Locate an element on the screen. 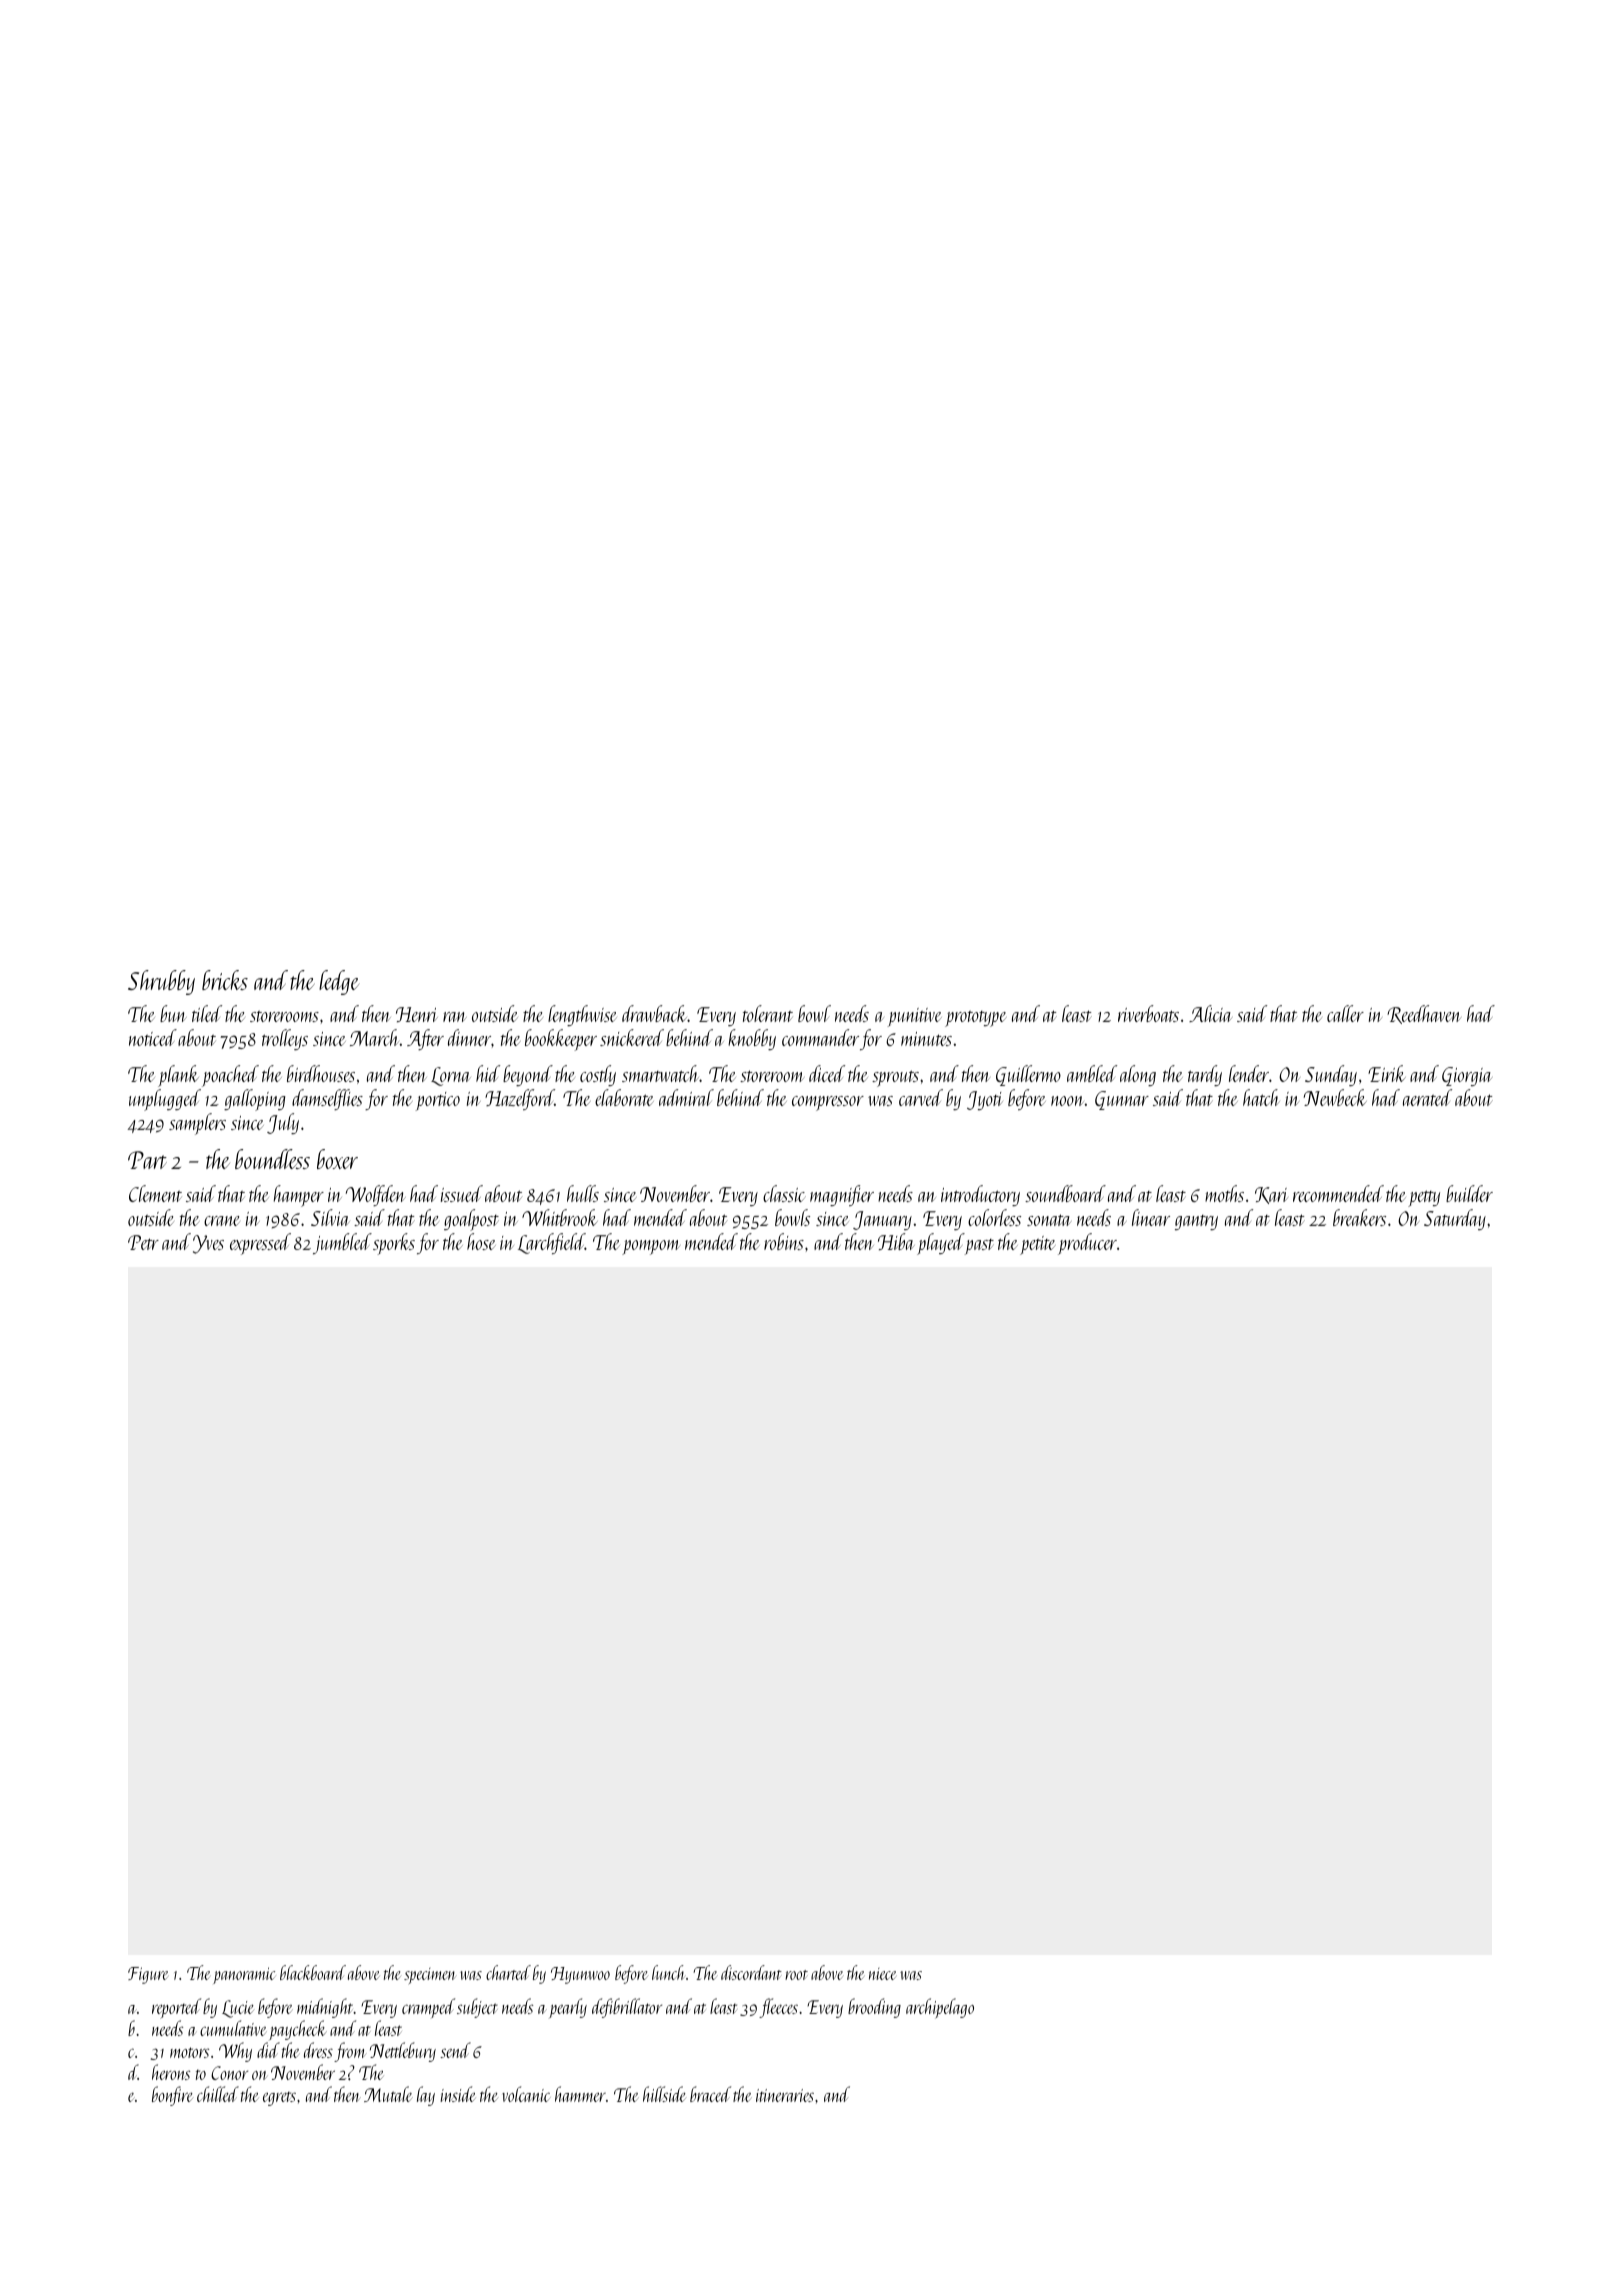 The image size is (1620, 2292). niece is located at coordinates (882, 1974).
